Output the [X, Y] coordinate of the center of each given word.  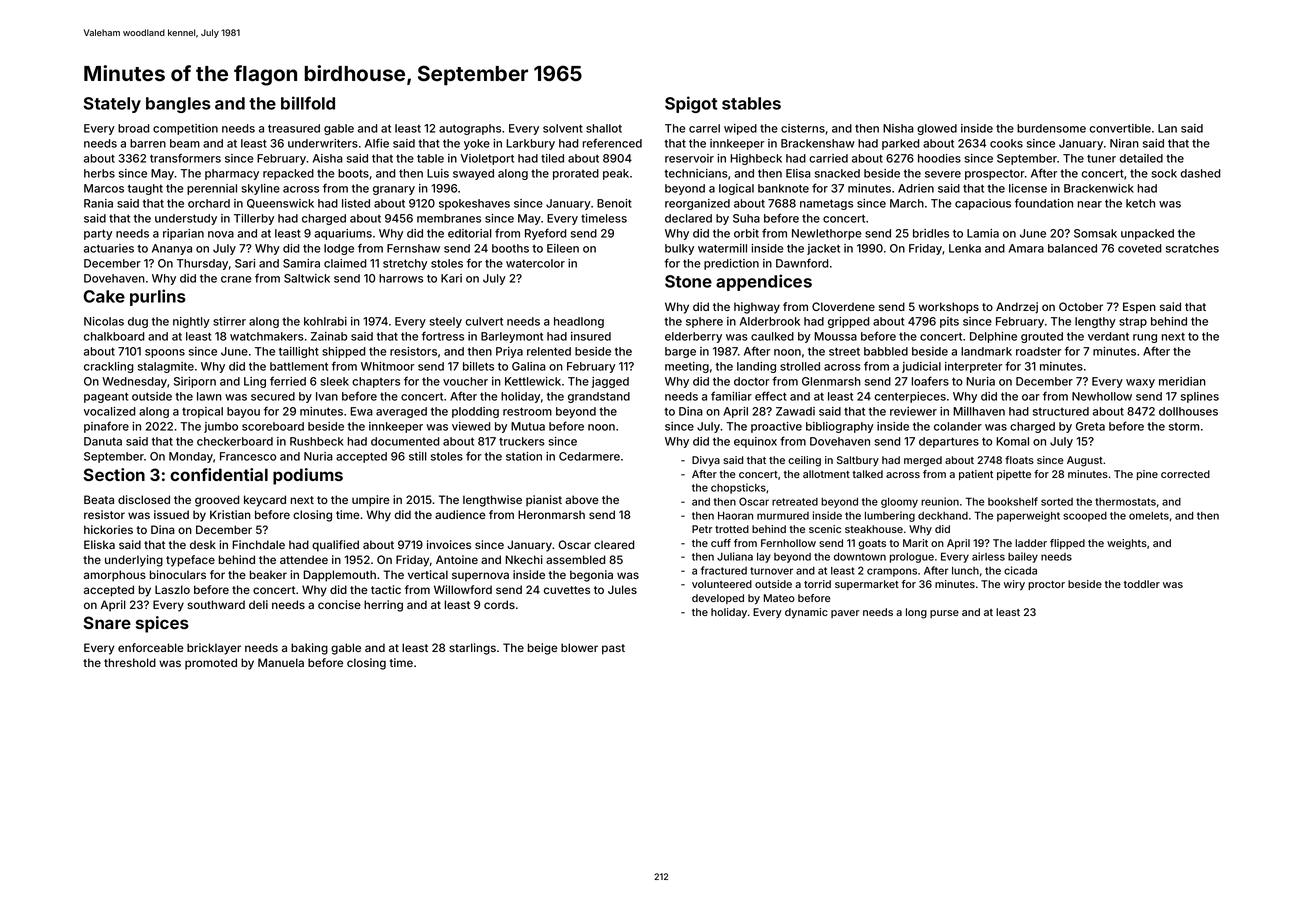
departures [949, 442]
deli [258, 604]
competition [185, 129]
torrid [817, 584]
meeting [687, 367]
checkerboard [235, 441]
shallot [604, 128]
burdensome [1051, 128]
